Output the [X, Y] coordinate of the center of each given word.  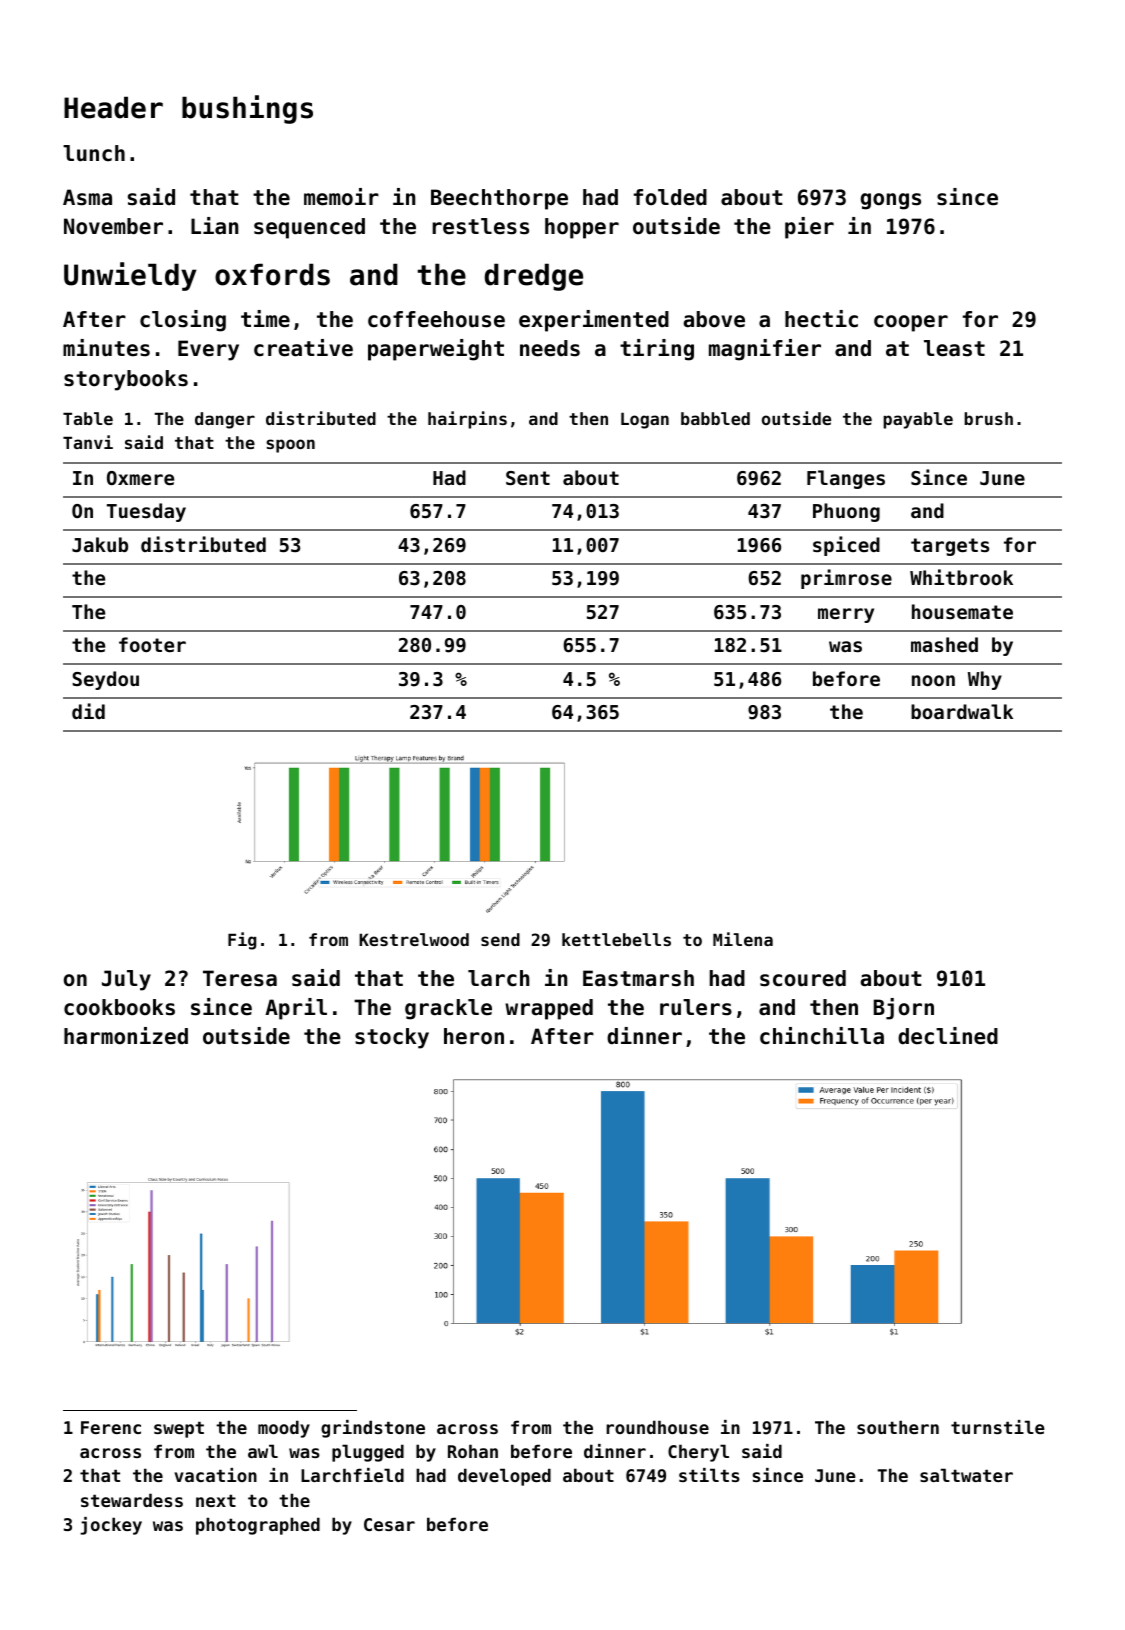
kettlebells [616, 939]
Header [113, 107]
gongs [891, 201]
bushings [247, 109]
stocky [392, 1038]
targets [950, 547]
